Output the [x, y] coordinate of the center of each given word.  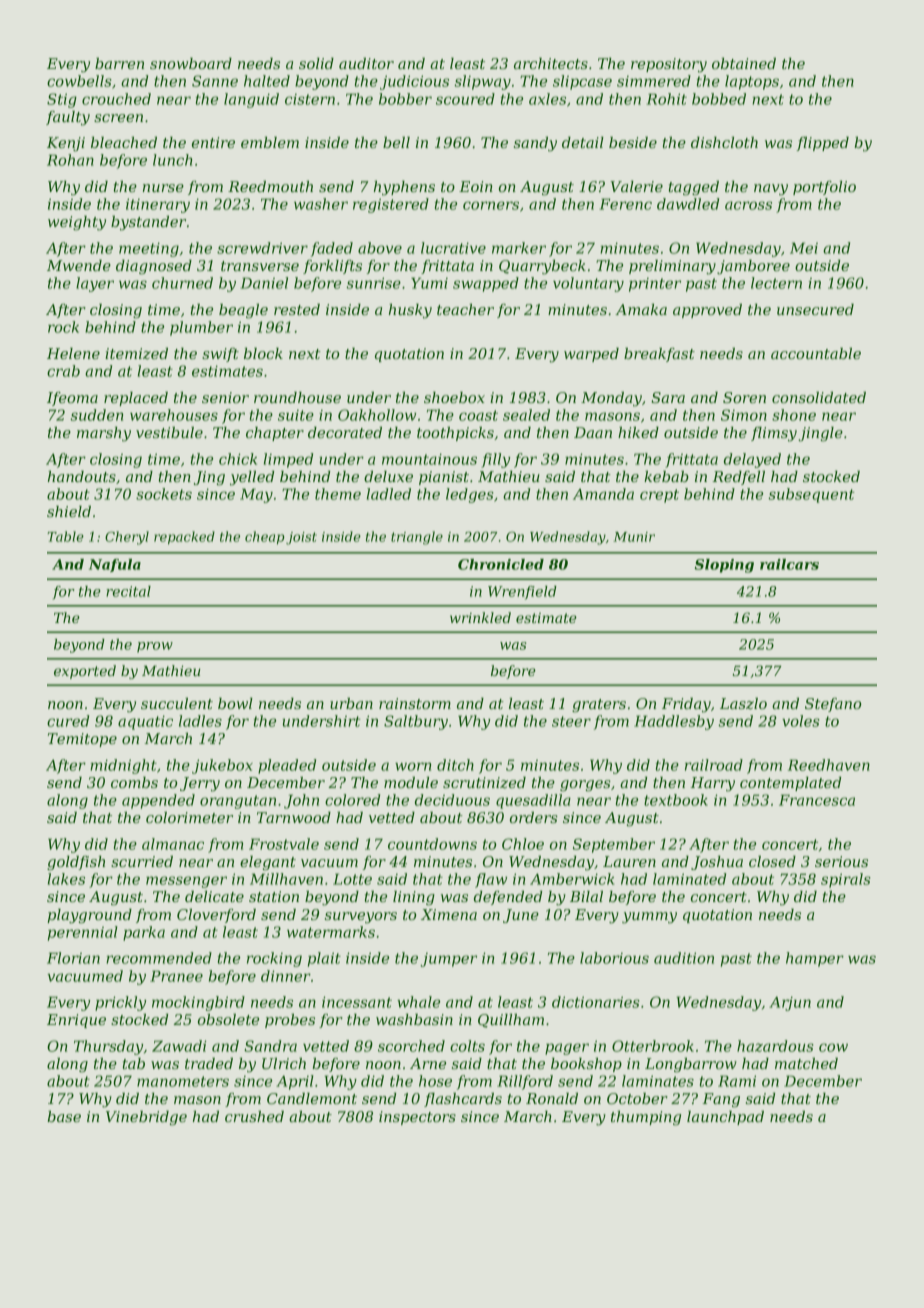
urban [351, 703]
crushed [254, 1116]
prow [155, 647]
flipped [823, 144]
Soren [744, 397]
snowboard [191, 63]
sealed [526, 415]
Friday [686, 705]
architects [551, 63]
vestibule [169, 432]
